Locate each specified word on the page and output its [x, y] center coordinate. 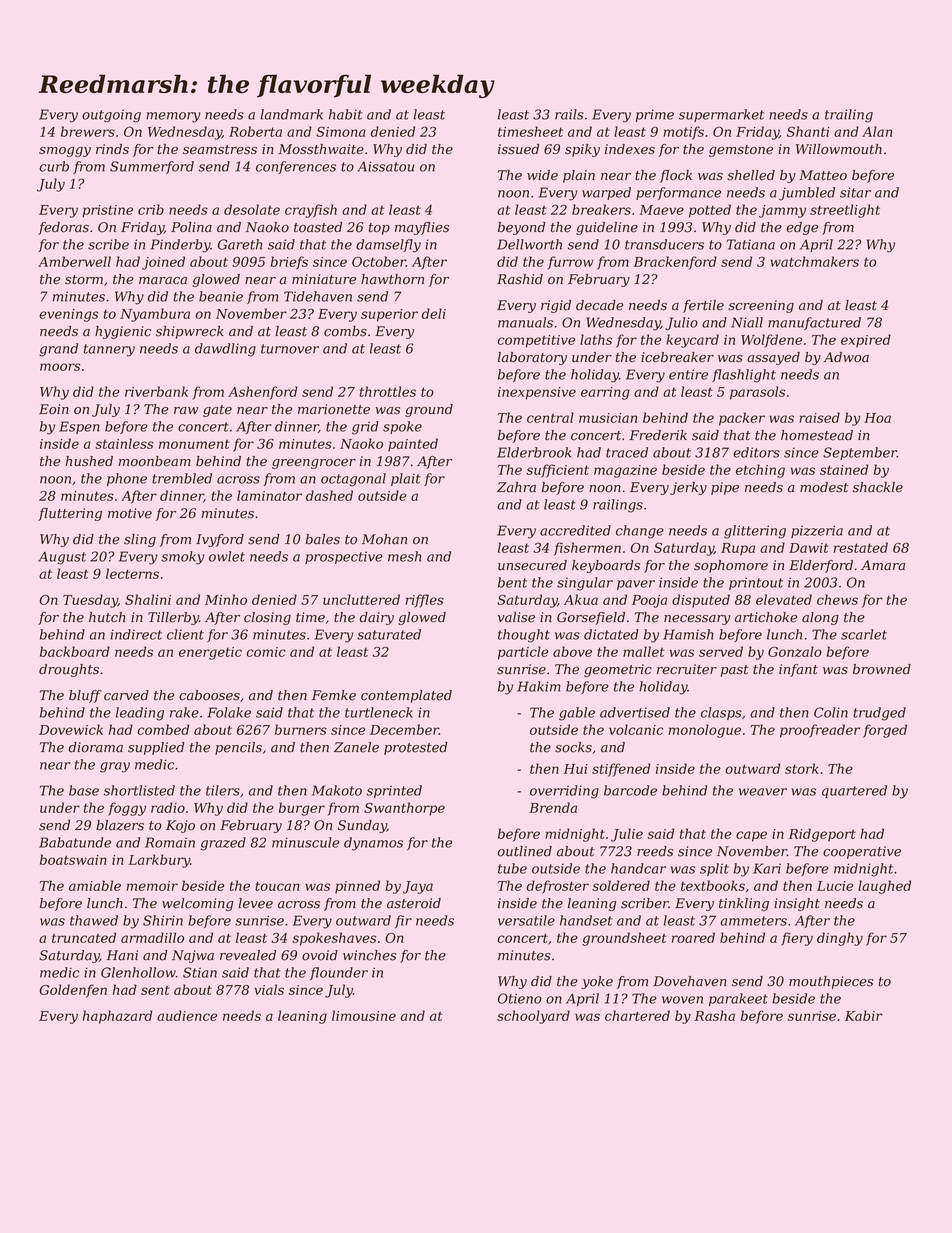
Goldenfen [73, 991]
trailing [849, 116]
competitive [536, 341]
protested [416, 748]
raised [819, 417]
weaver [763, 792]
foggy [127, 809]
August [62, 558]
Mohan [384, 539]
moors [60, 367]
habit [346, 114]
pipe [725, 488]
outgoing [111, 116]
